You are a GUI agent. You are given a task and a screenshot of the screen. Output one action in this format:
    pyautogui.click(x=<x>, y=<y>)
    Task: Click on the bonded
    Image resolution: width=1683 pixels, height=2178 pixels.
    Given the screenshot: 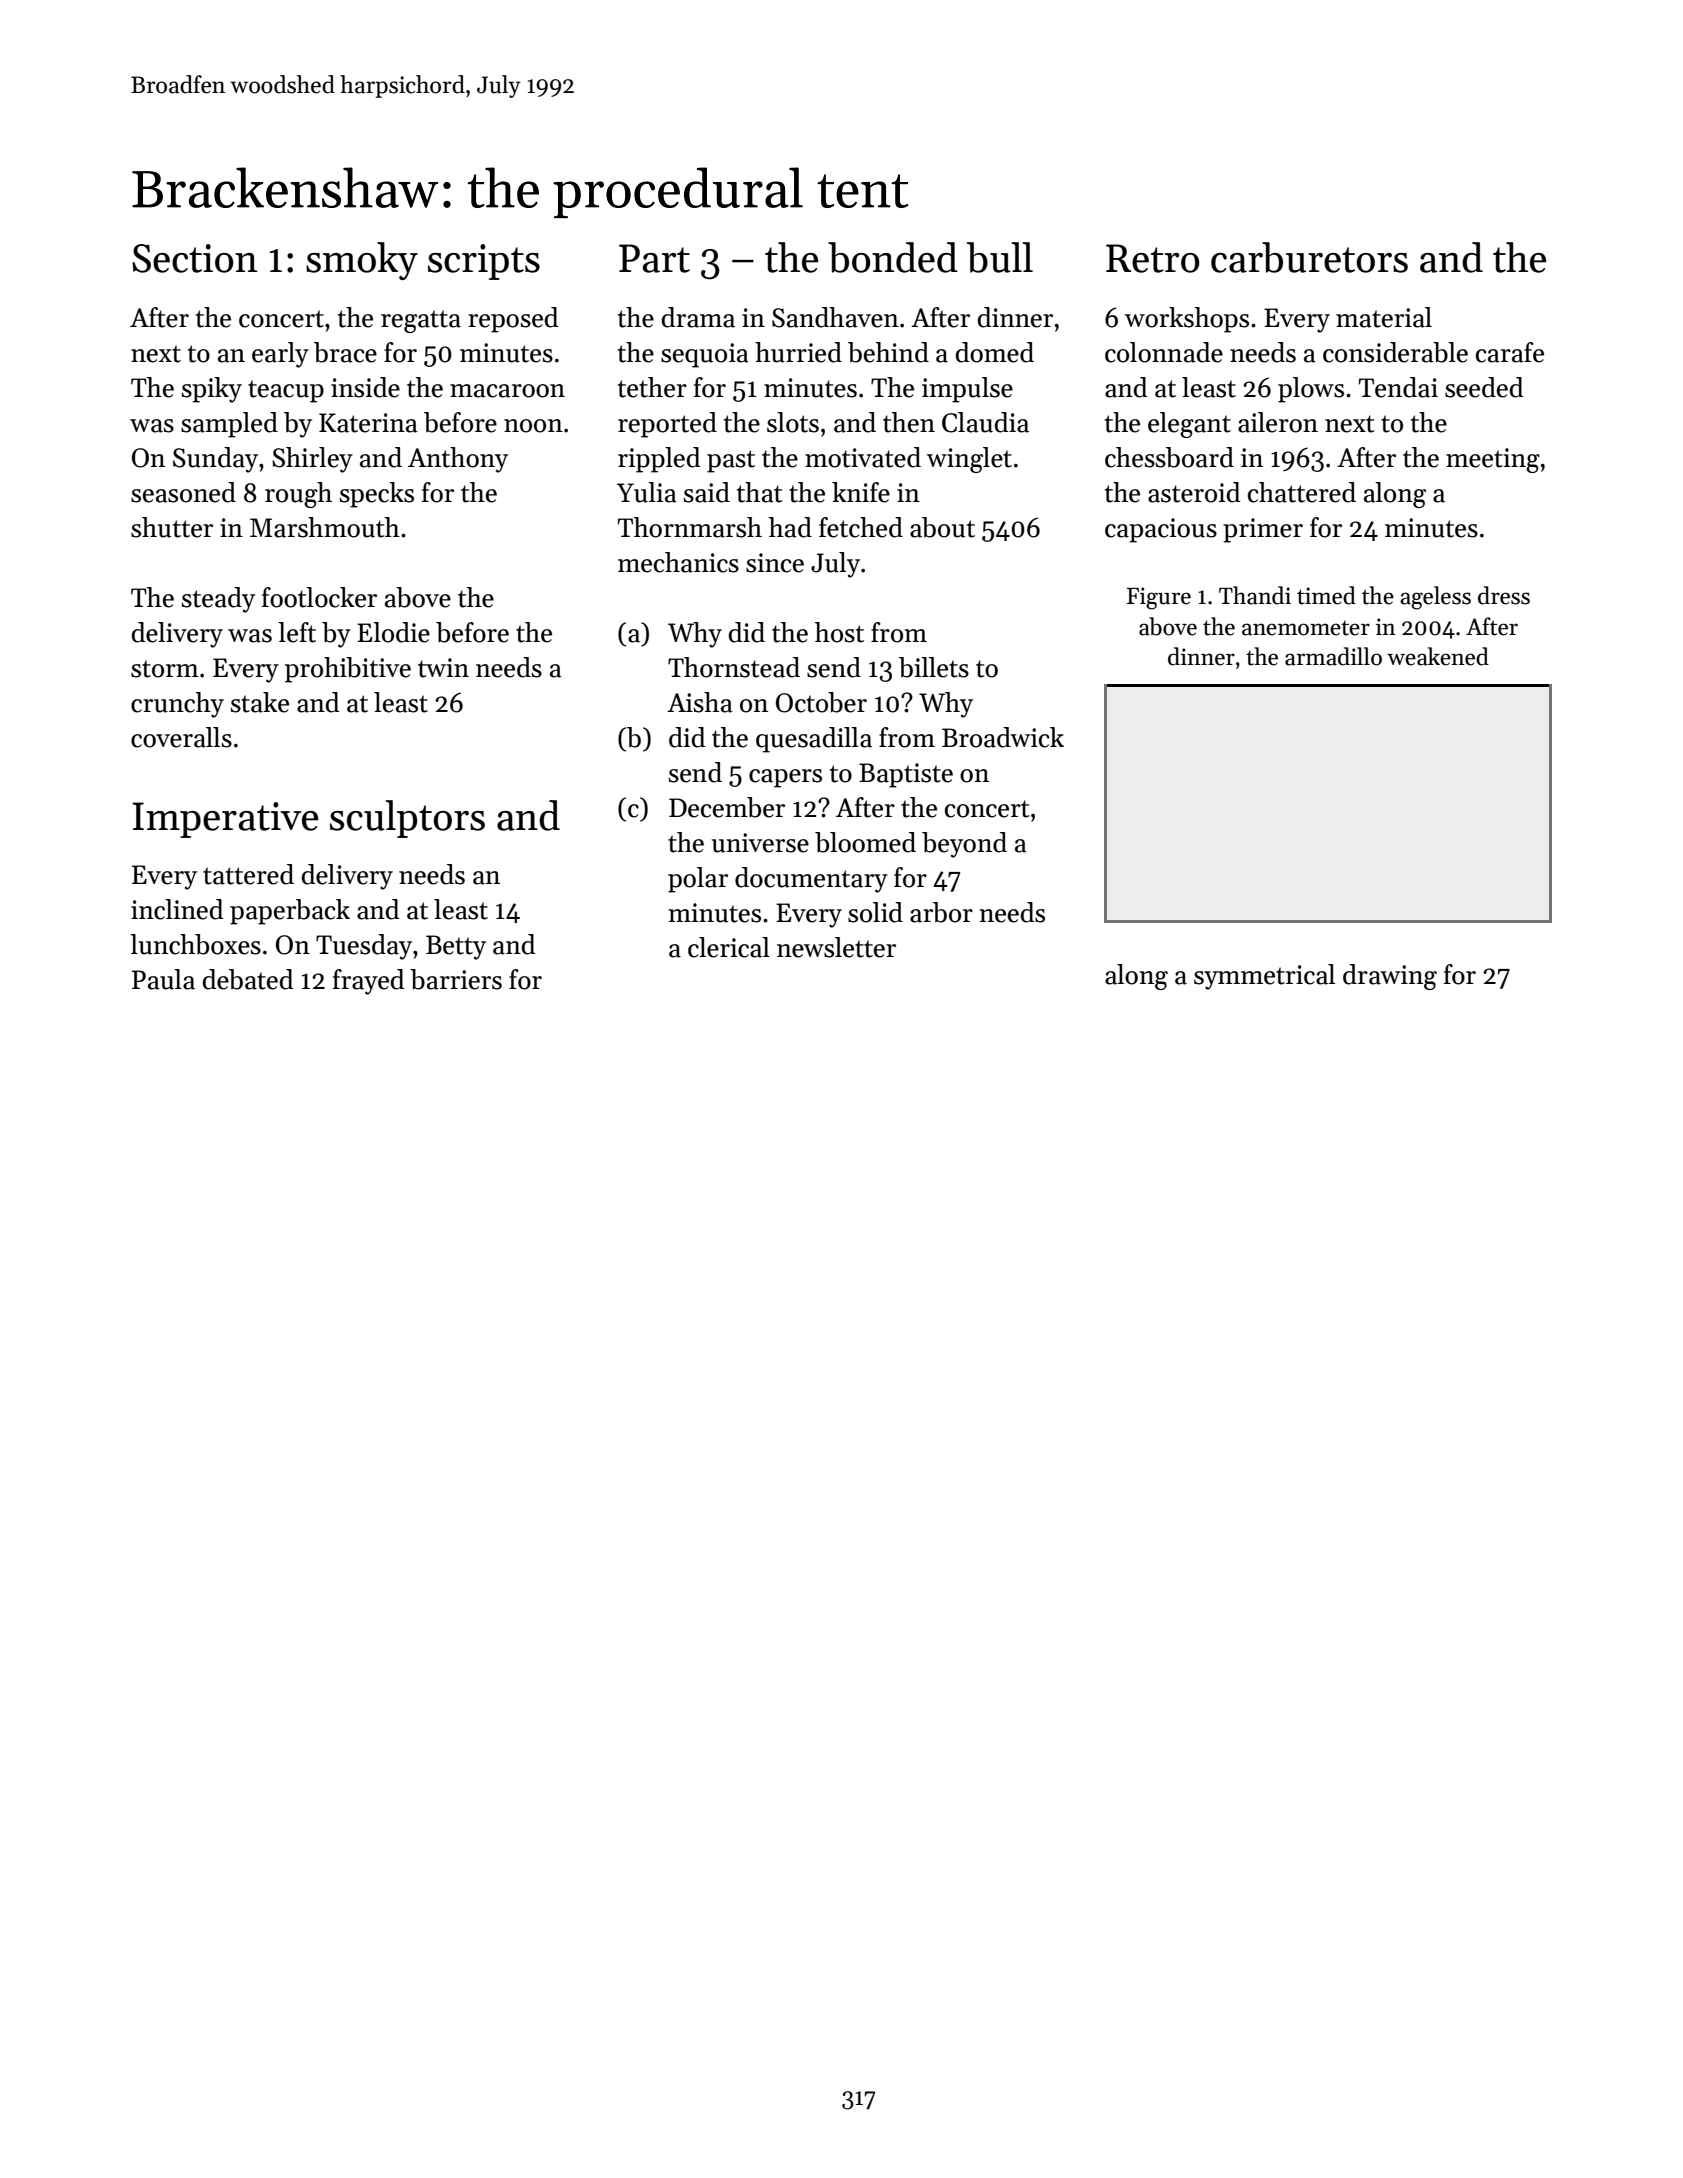 What is the action you would take?
    pyautogui.click(x=893, y=257)
